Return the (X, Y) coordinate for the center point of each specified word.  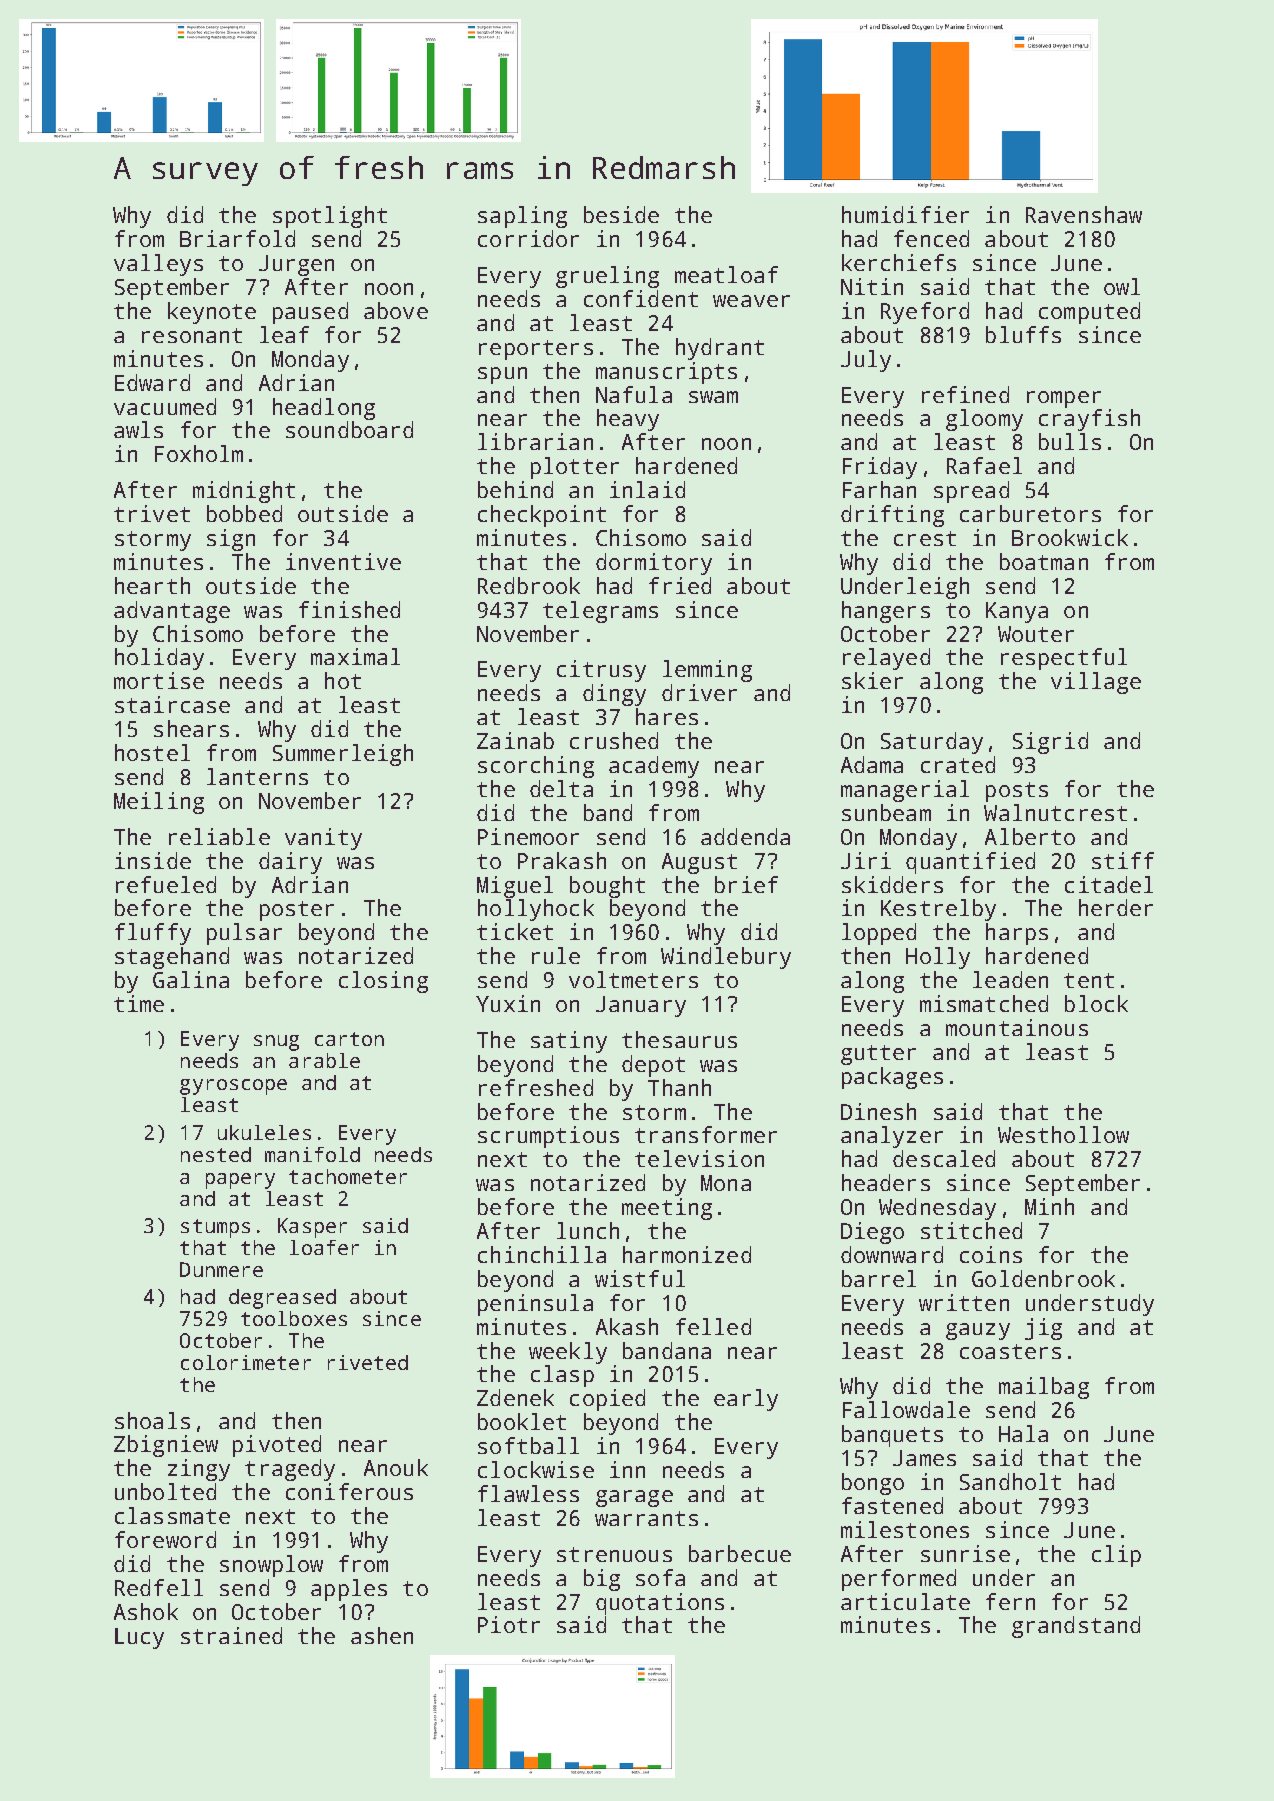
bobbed (244, 513)
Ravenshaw (1084, 214)
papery (240, 1181)
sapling (522, 217)
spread (971, 492)
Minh (1049, 1206)
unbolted (165, 1491)
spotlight (330, 217)
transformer (706, 1134)
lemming (707, 671)
